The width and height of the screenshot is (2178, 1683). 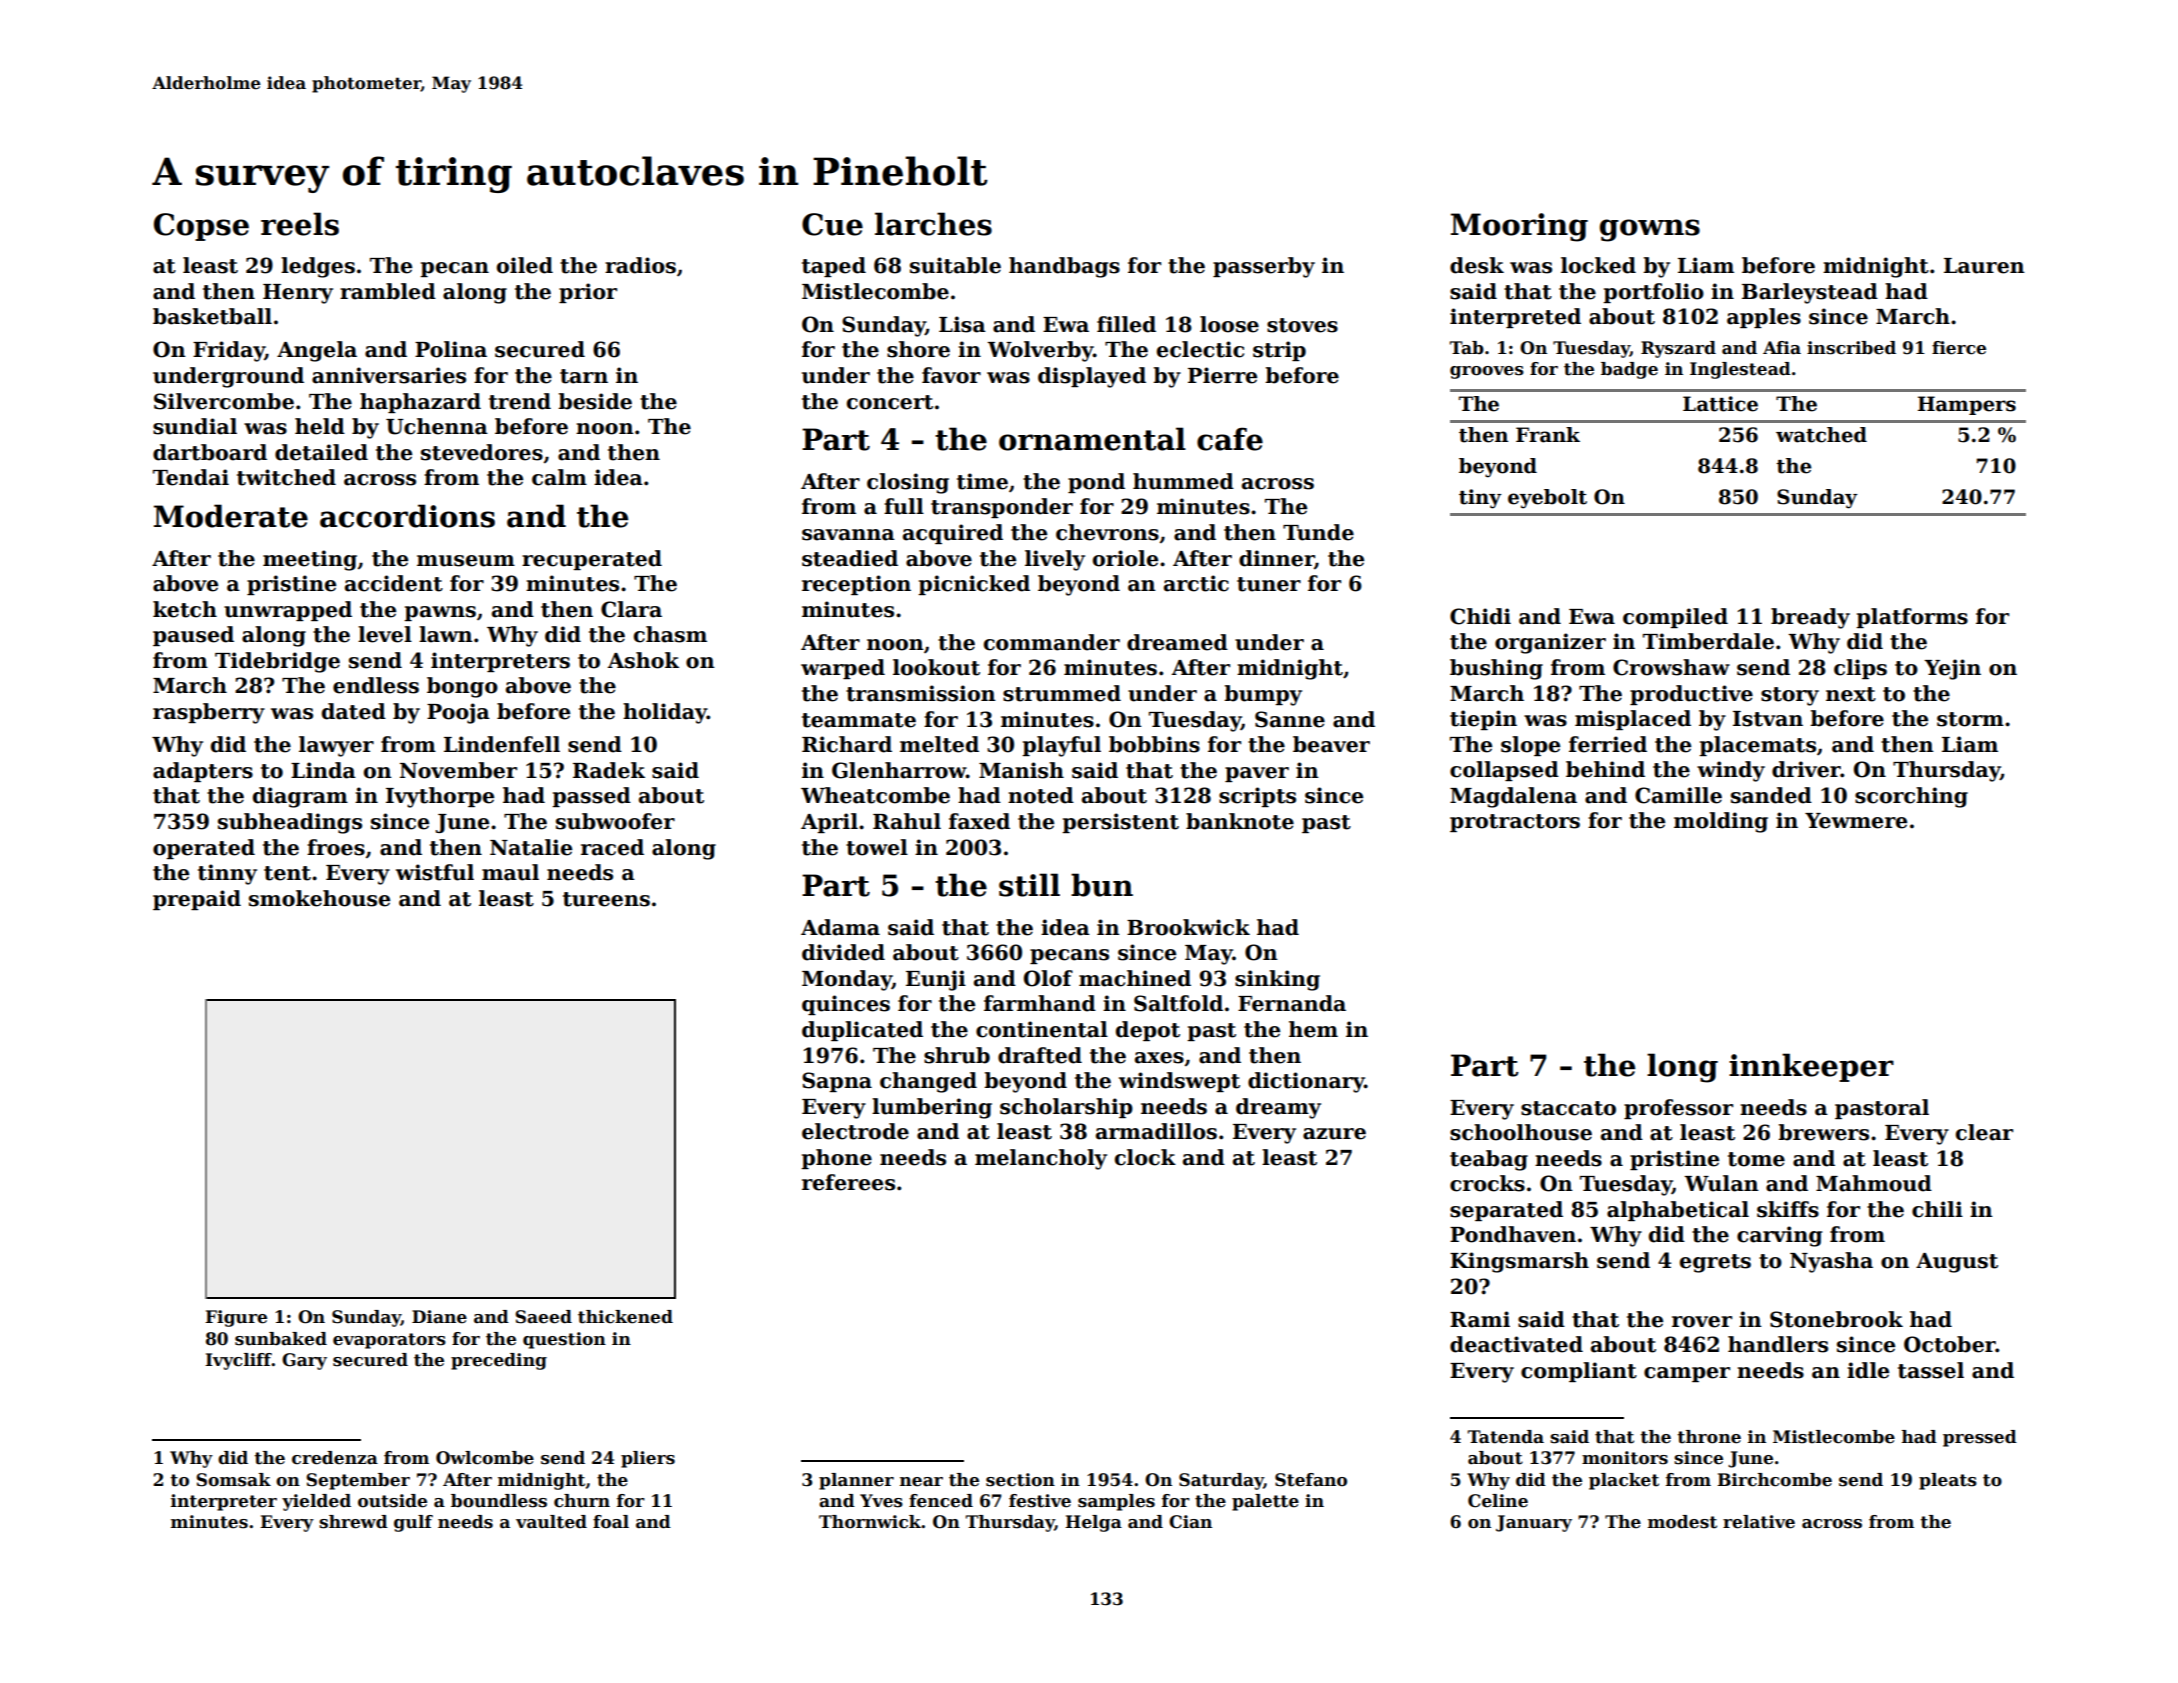 What do you see at coordinates (1675, 618) in the screenshot?
I see `compiled` at bounding box center [1675, 618].
